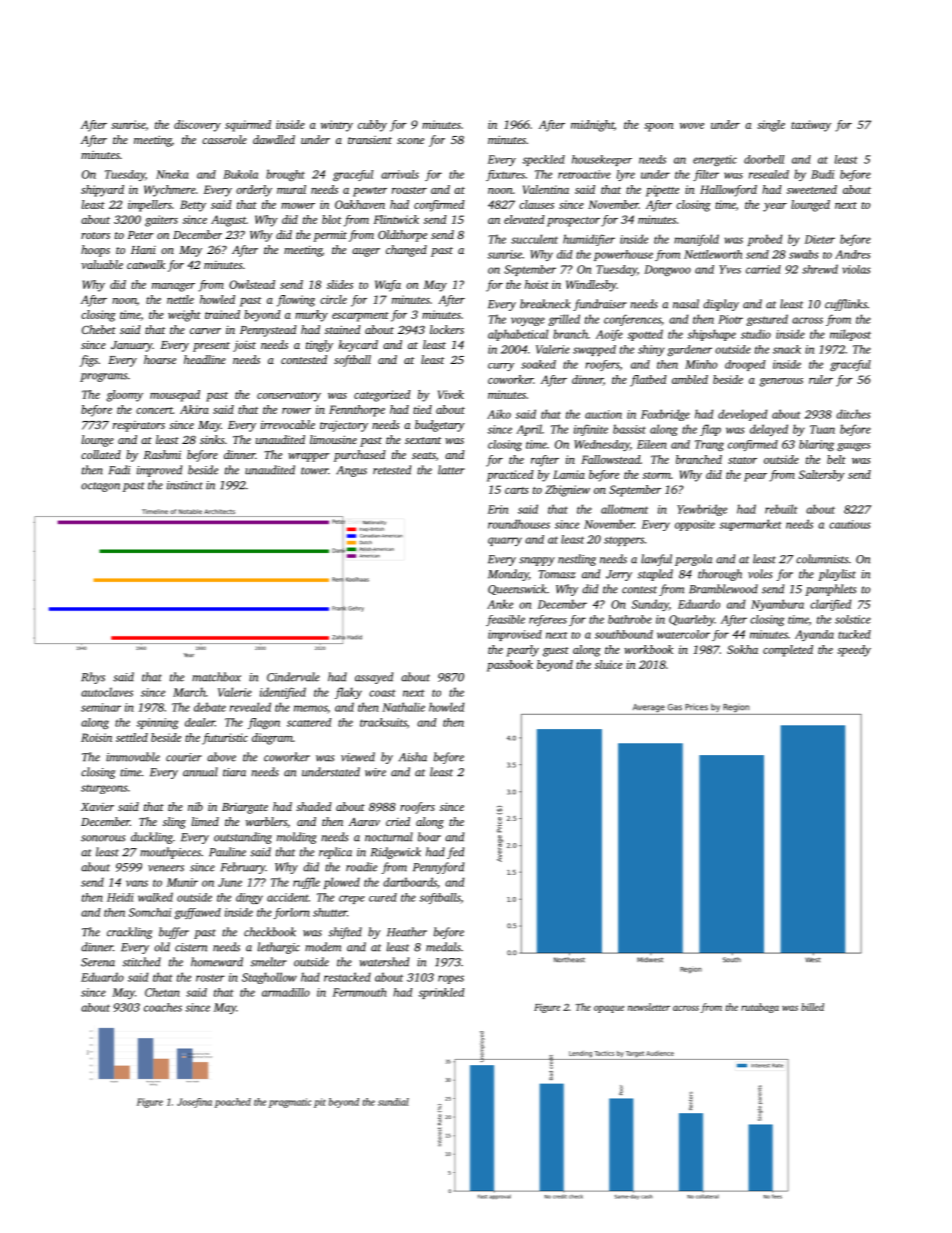 This screenshot has width=952, height=1233. I want to click on Aiko, so click(499, 414).
